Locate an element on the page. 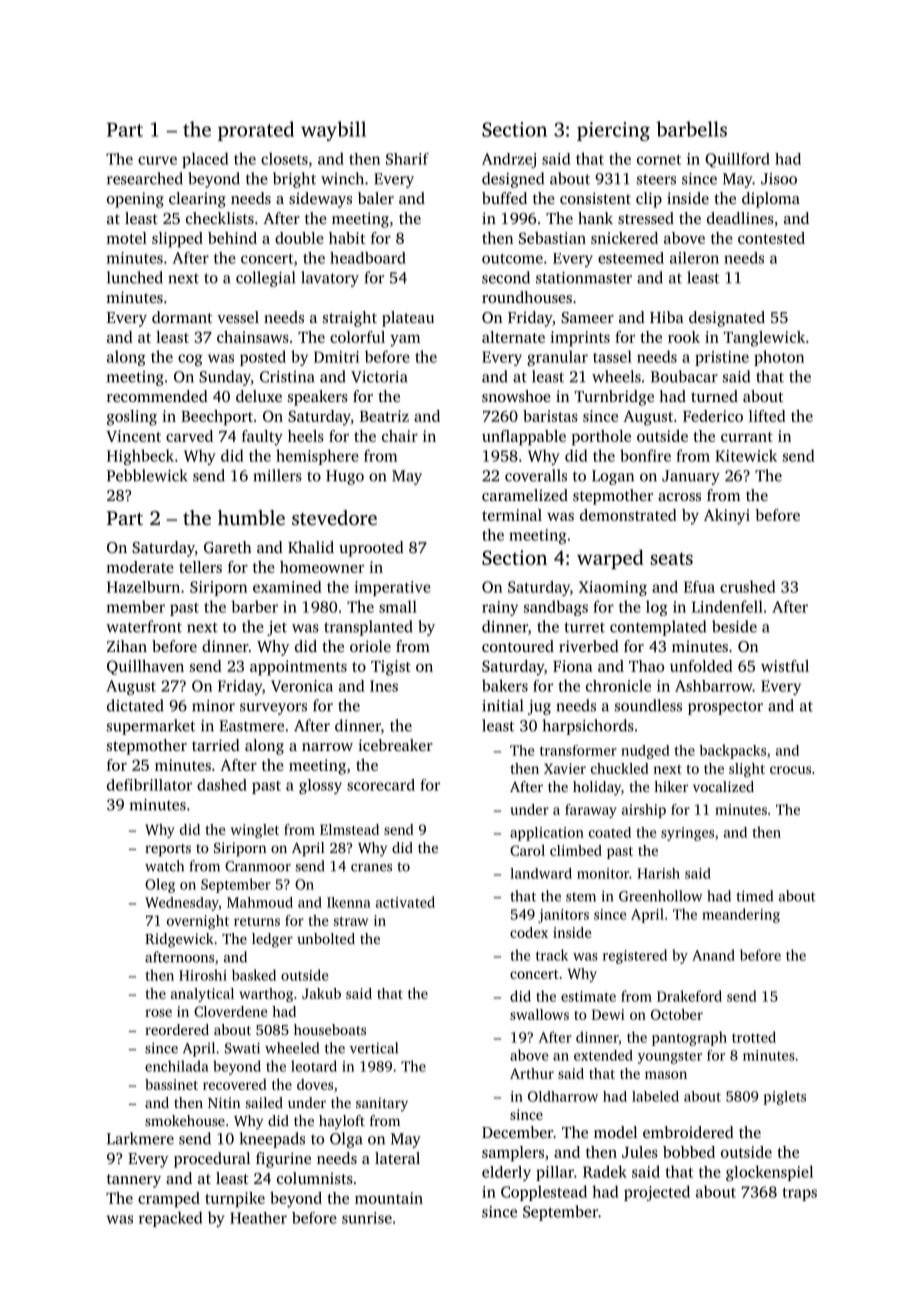 The height and width of the document is (1314, 924). wistful is located at coordinates (785, 666).
